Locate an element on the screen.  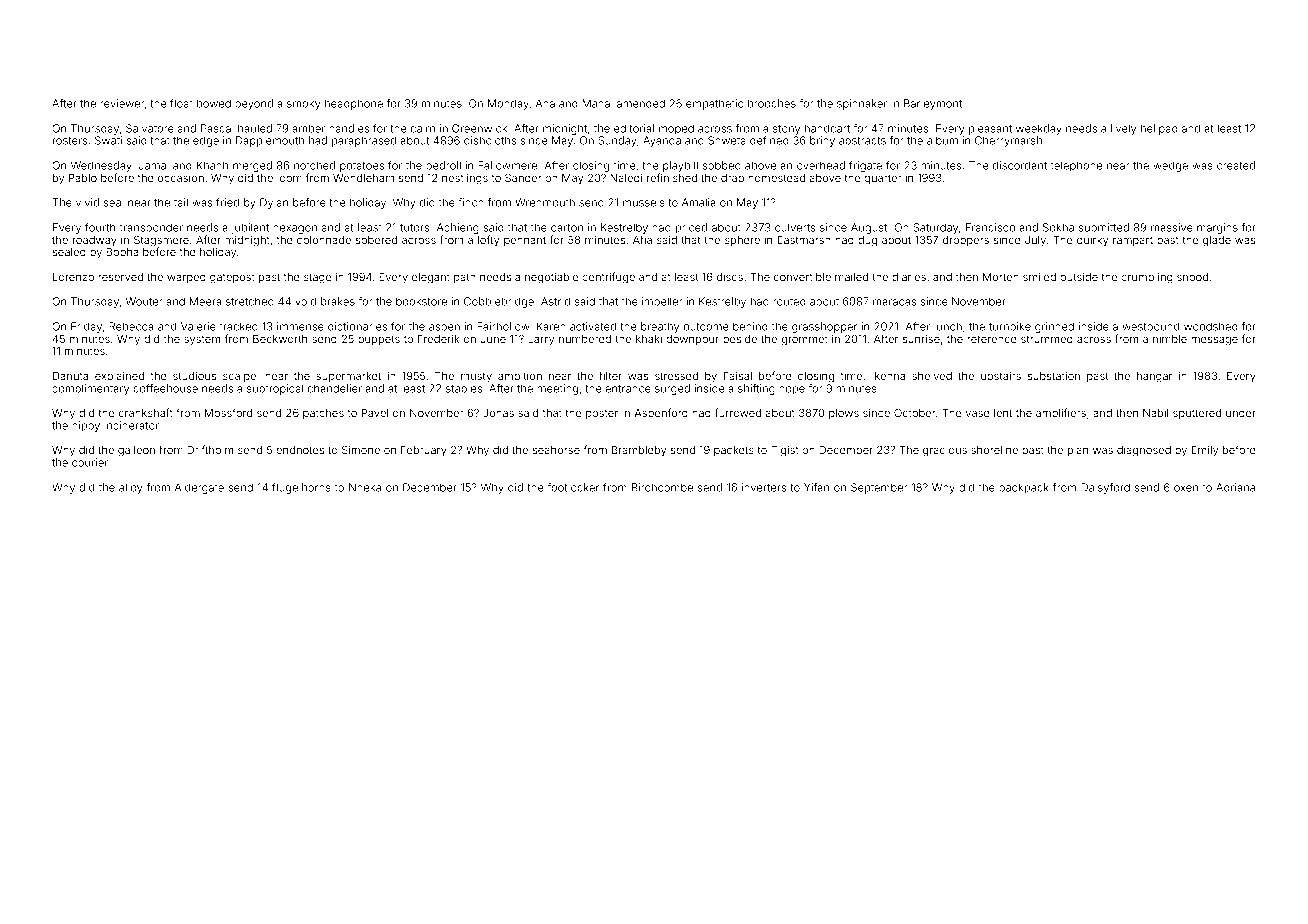
Ikenna is located at coordinates (888, 376).
